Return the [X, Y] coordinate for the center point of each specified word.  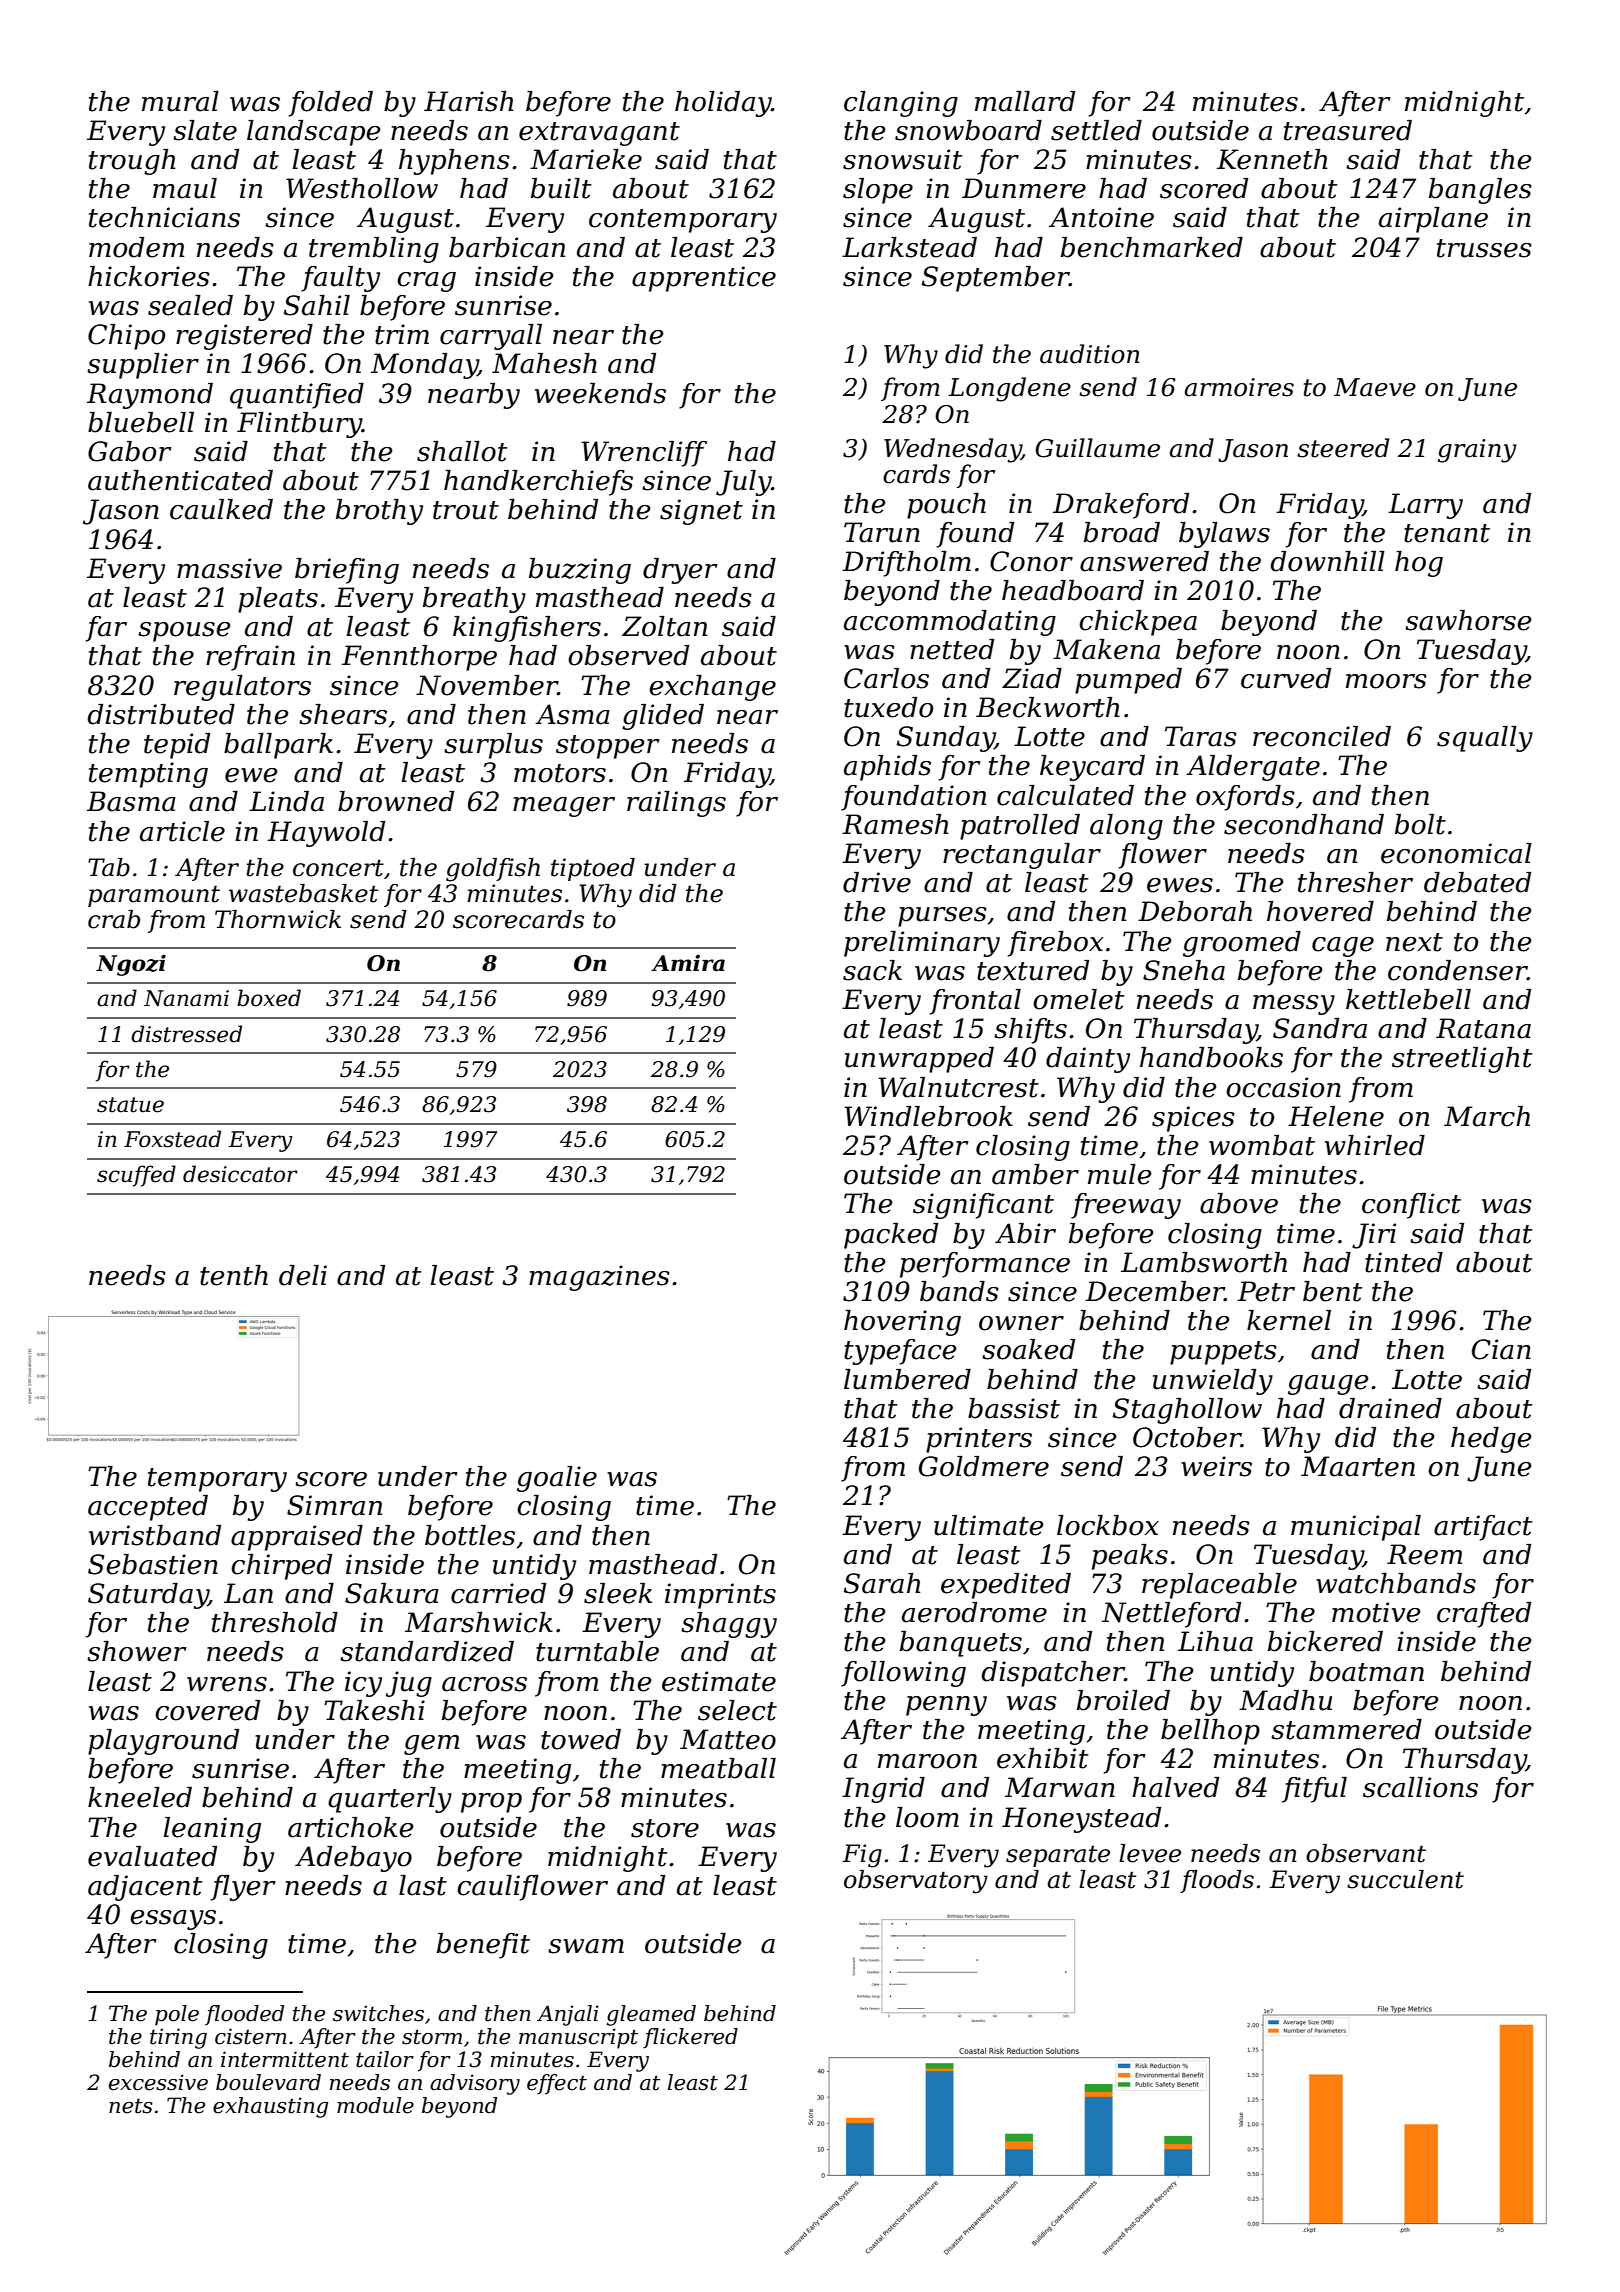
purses [942, 917]
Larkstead [909, 247]
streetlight [1462, 1060]
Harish [469, 101]
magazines [599, 1278]
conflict [1411, 1206]
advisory [475, 2084]
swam [586, 1946]
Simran [334, 1505]
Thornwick [278, 919]
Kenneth [1272, 159]
